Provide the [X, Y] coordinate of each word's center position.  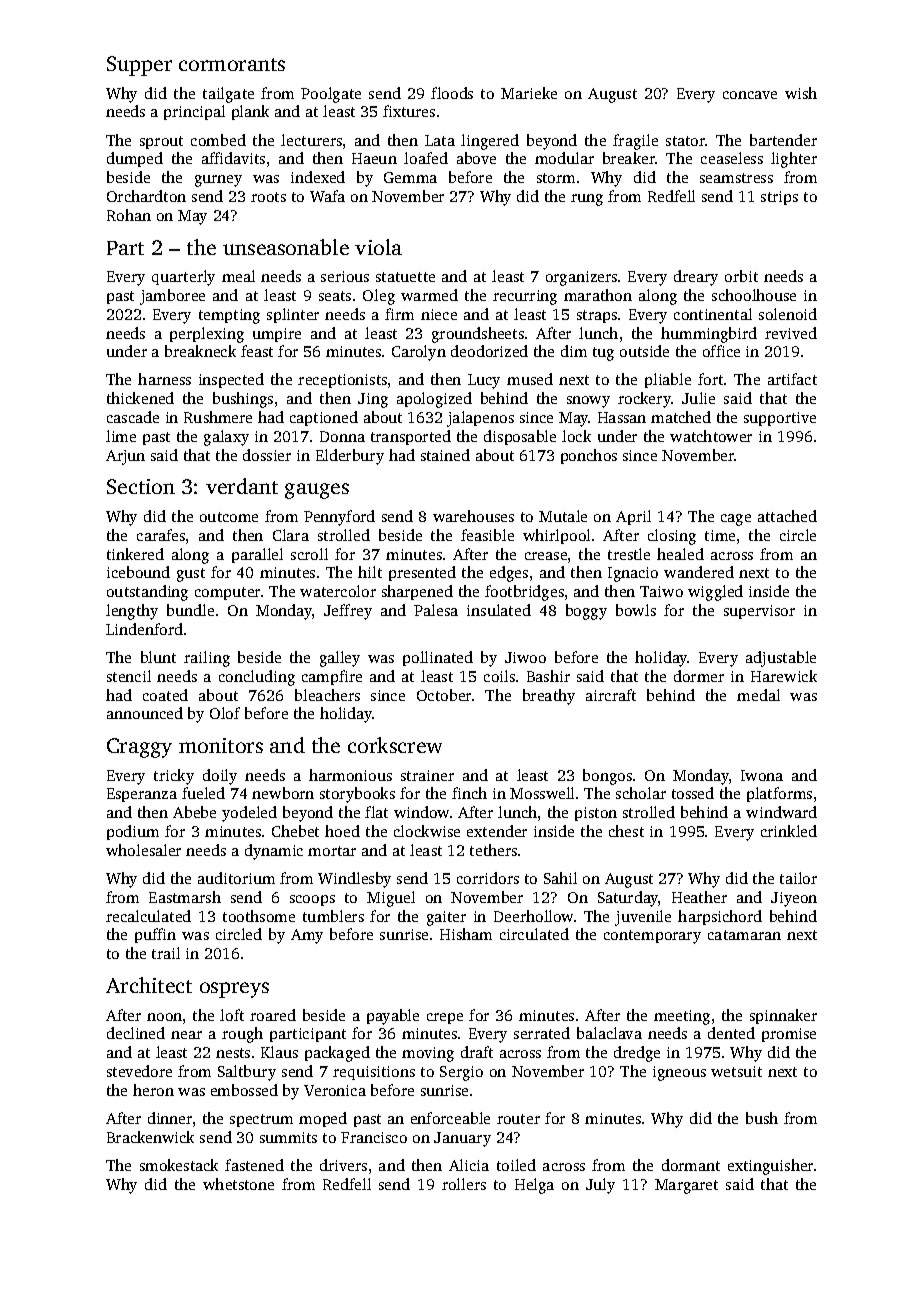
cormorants [232, 64]
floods [452, 93]
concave [750, 95]
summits [288, 1137]
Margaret [686, 1186]
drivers [343, 1165]
